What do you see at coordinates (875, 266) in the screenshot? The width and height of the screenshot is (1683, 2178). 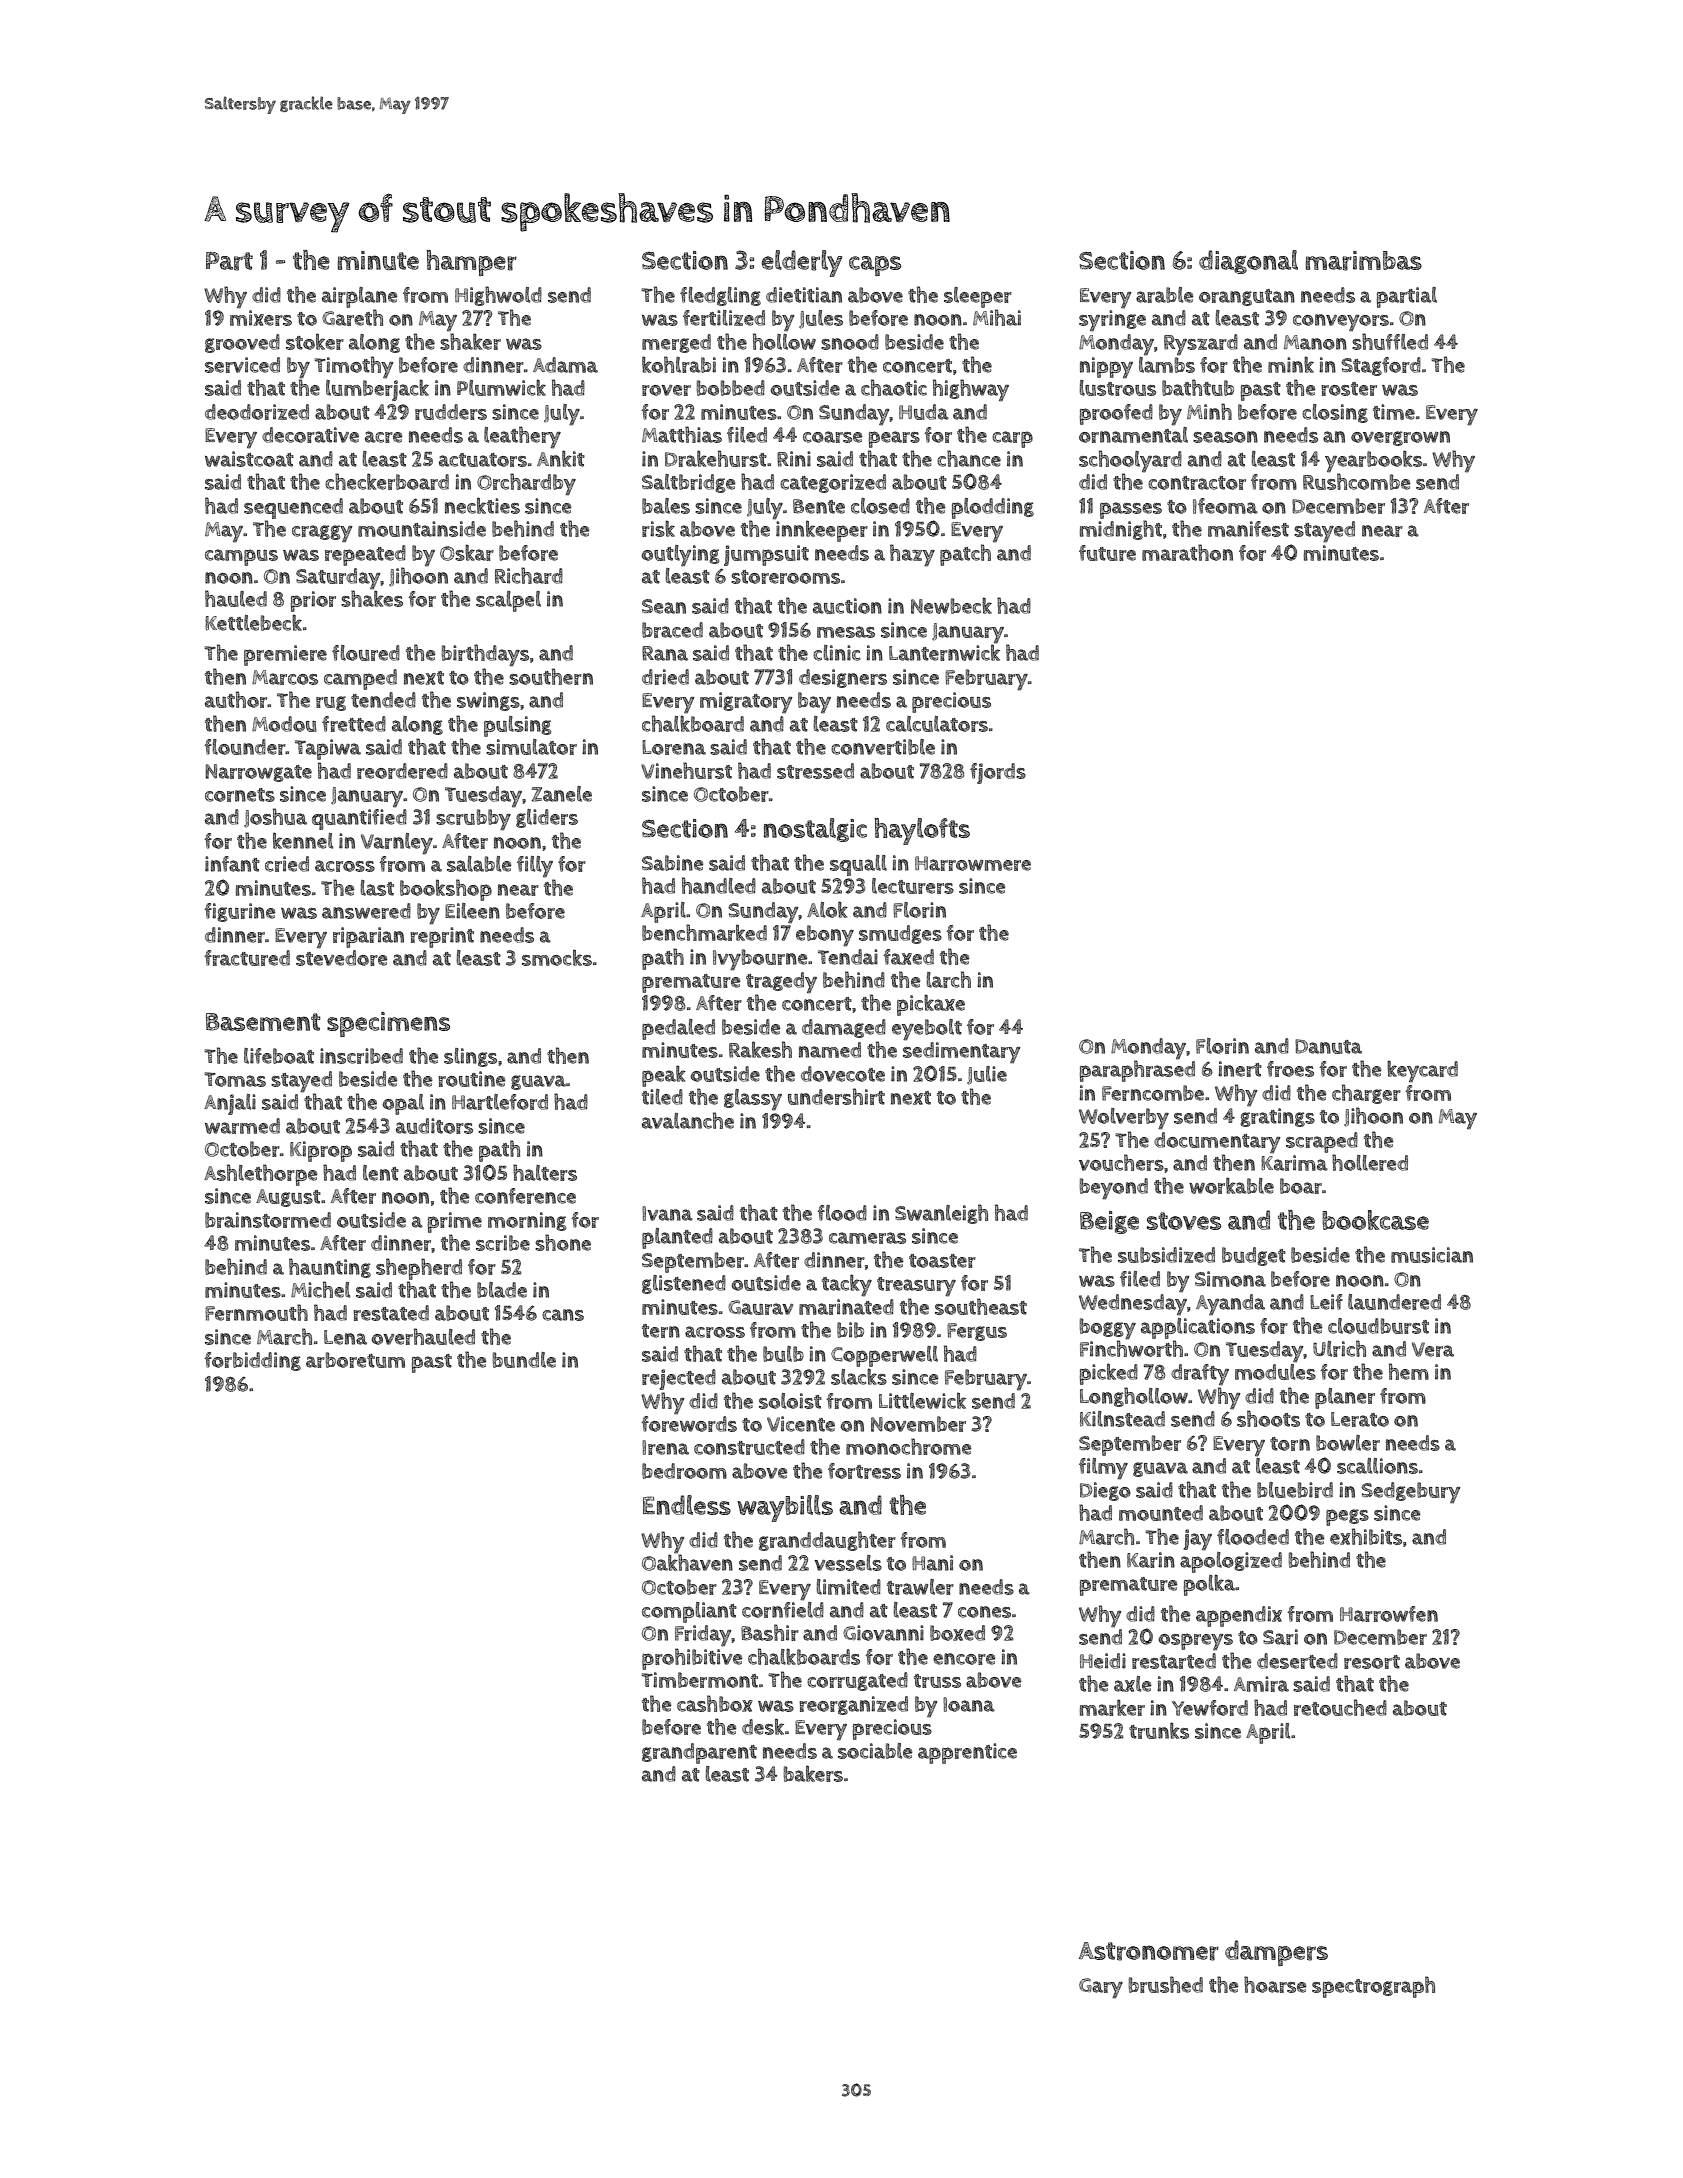 I see `caps` at bounding box center [875, 266].
